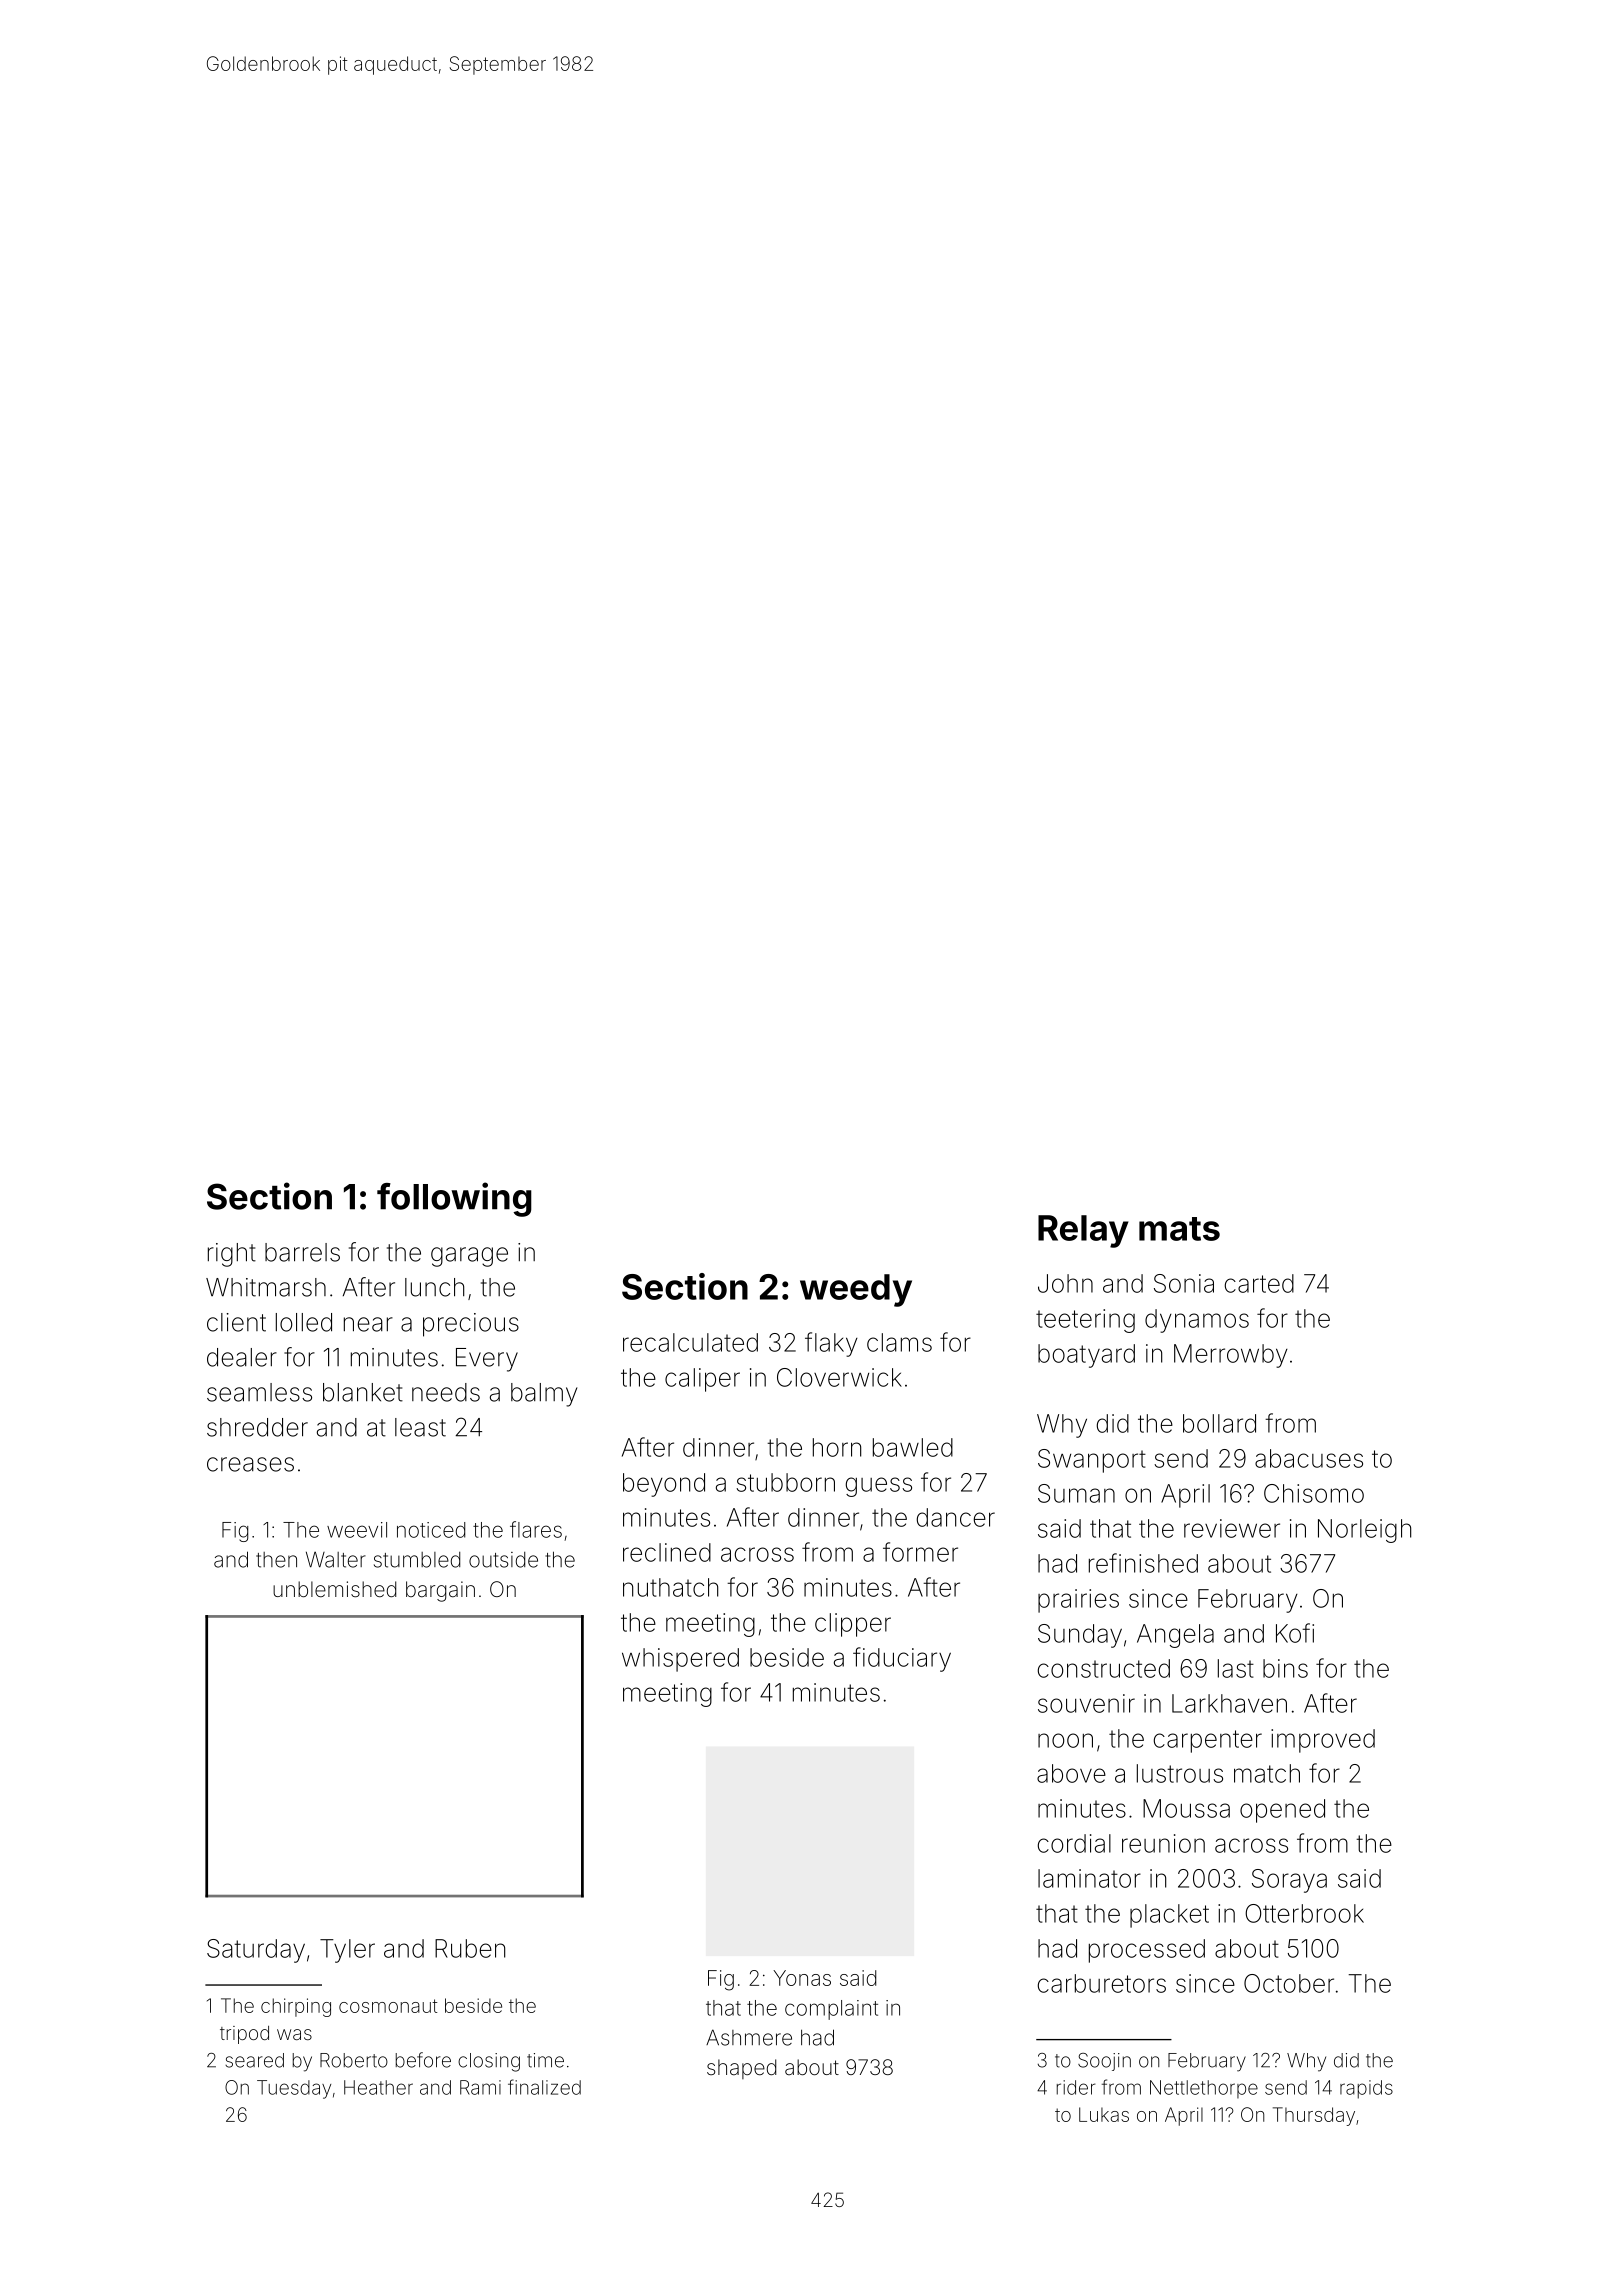 The height and width of the page is (2292, 1620). What do you see at coordinates (1076, 1493) in the page?
I see `Suman` at bounding box center [1076, 1493].
